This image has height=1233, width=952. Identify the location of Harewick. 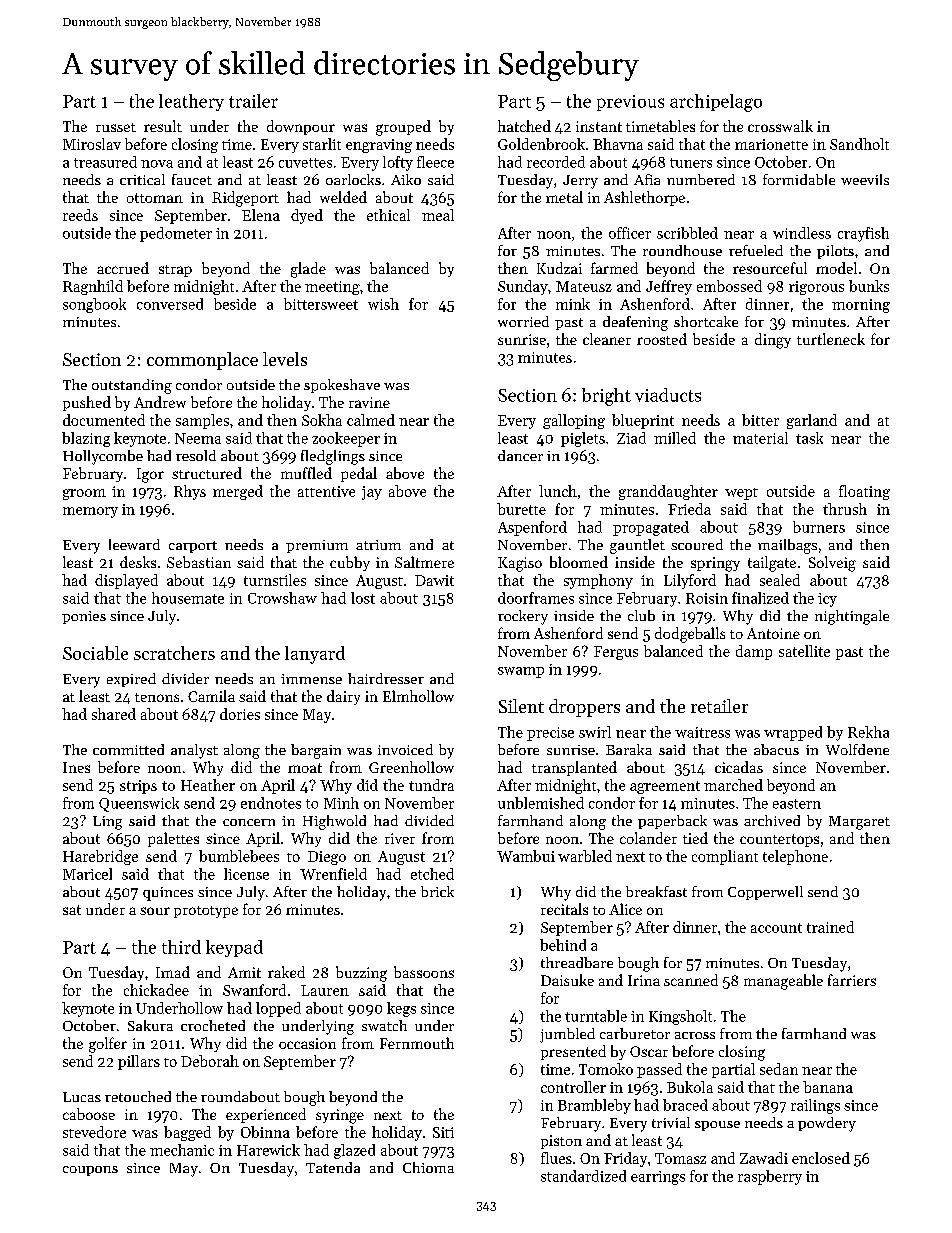
(268, 1150).
